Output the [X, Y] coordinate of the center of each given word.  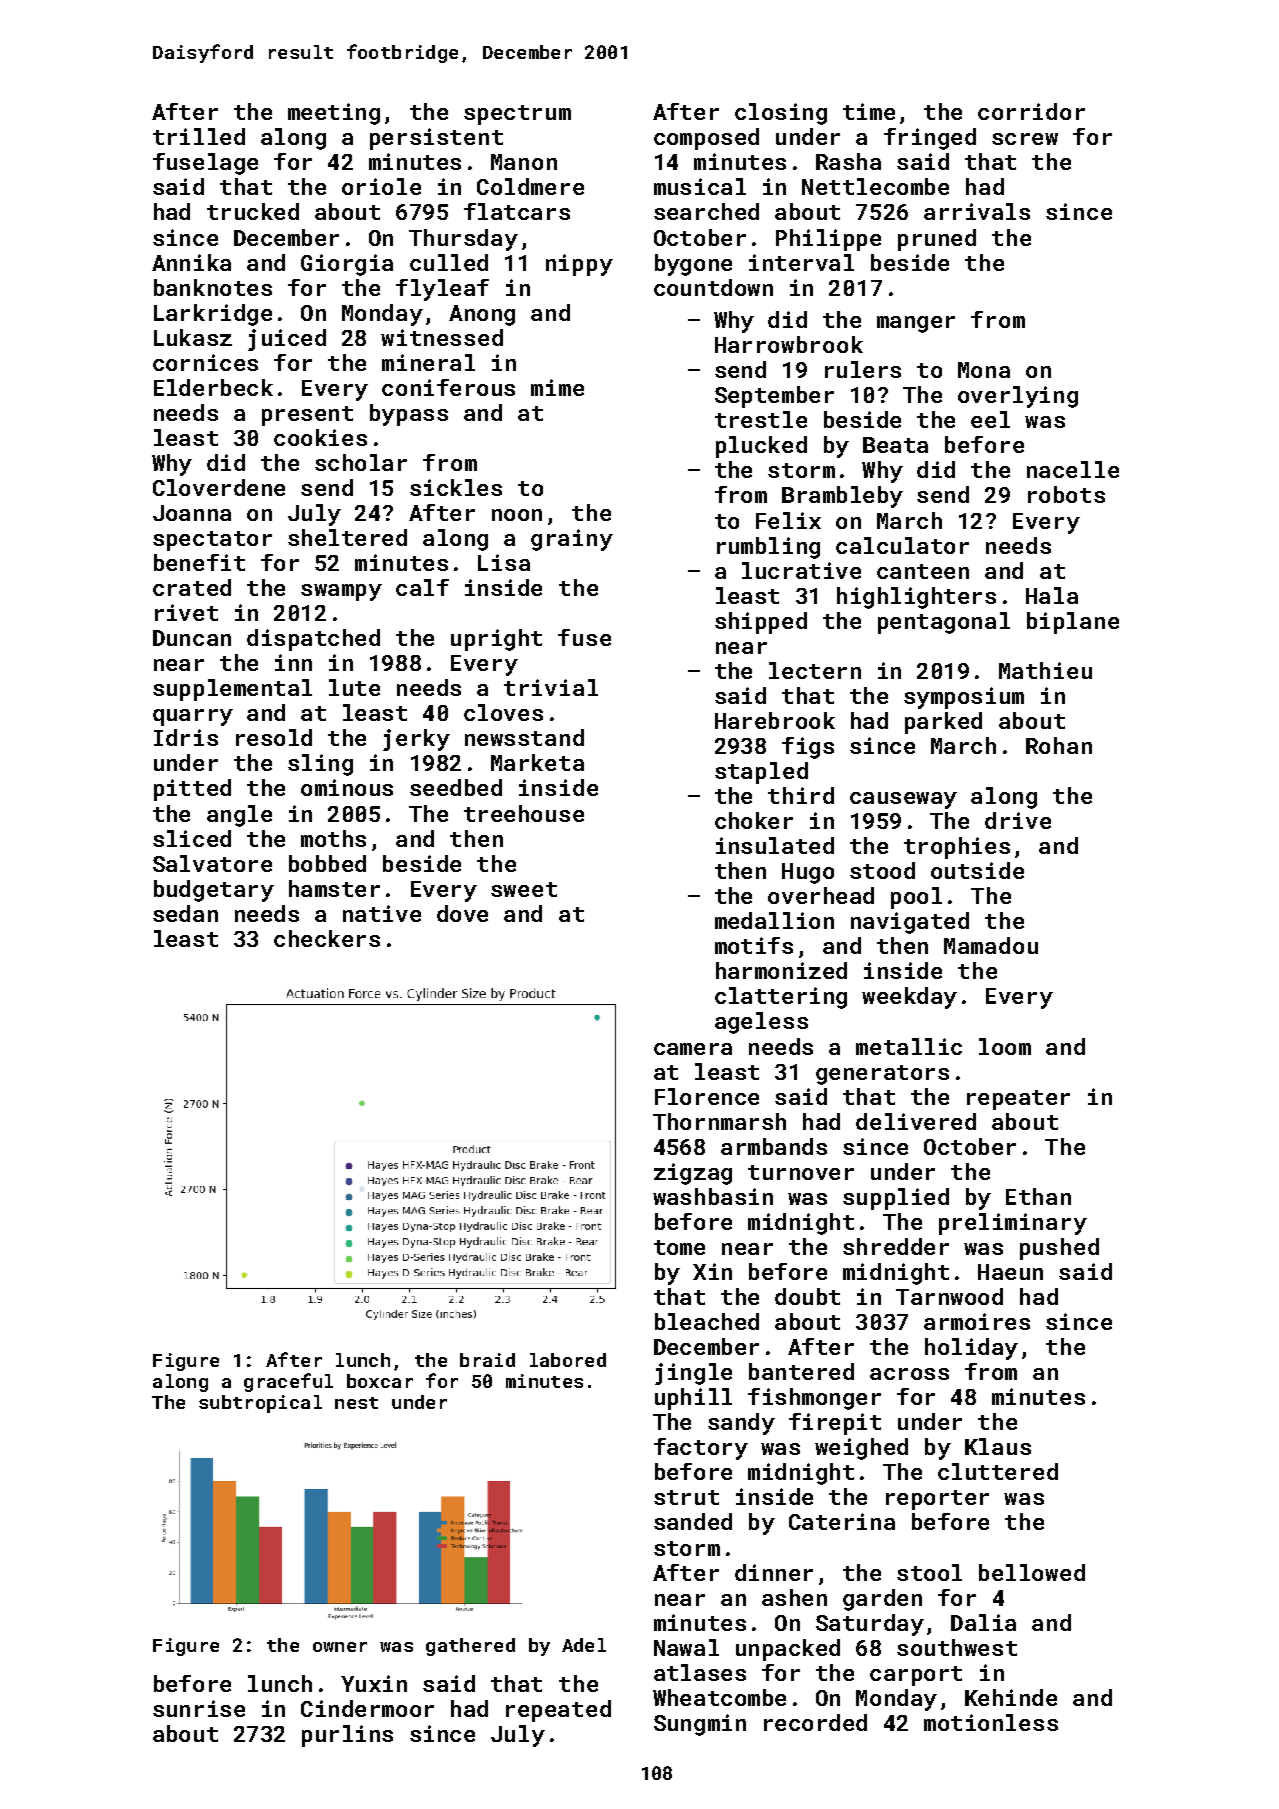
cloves [503, 712]
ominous [347, 787]
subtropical [260, 1404]
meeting [334, 114]
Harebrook [775, 720]
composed [706, 139]
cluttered [998, 1471]
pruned [937, 240]
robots [1066, 494]
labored [568, 1360]
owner [340, 1647]
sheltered [347, 537]
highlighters [916, 598]
